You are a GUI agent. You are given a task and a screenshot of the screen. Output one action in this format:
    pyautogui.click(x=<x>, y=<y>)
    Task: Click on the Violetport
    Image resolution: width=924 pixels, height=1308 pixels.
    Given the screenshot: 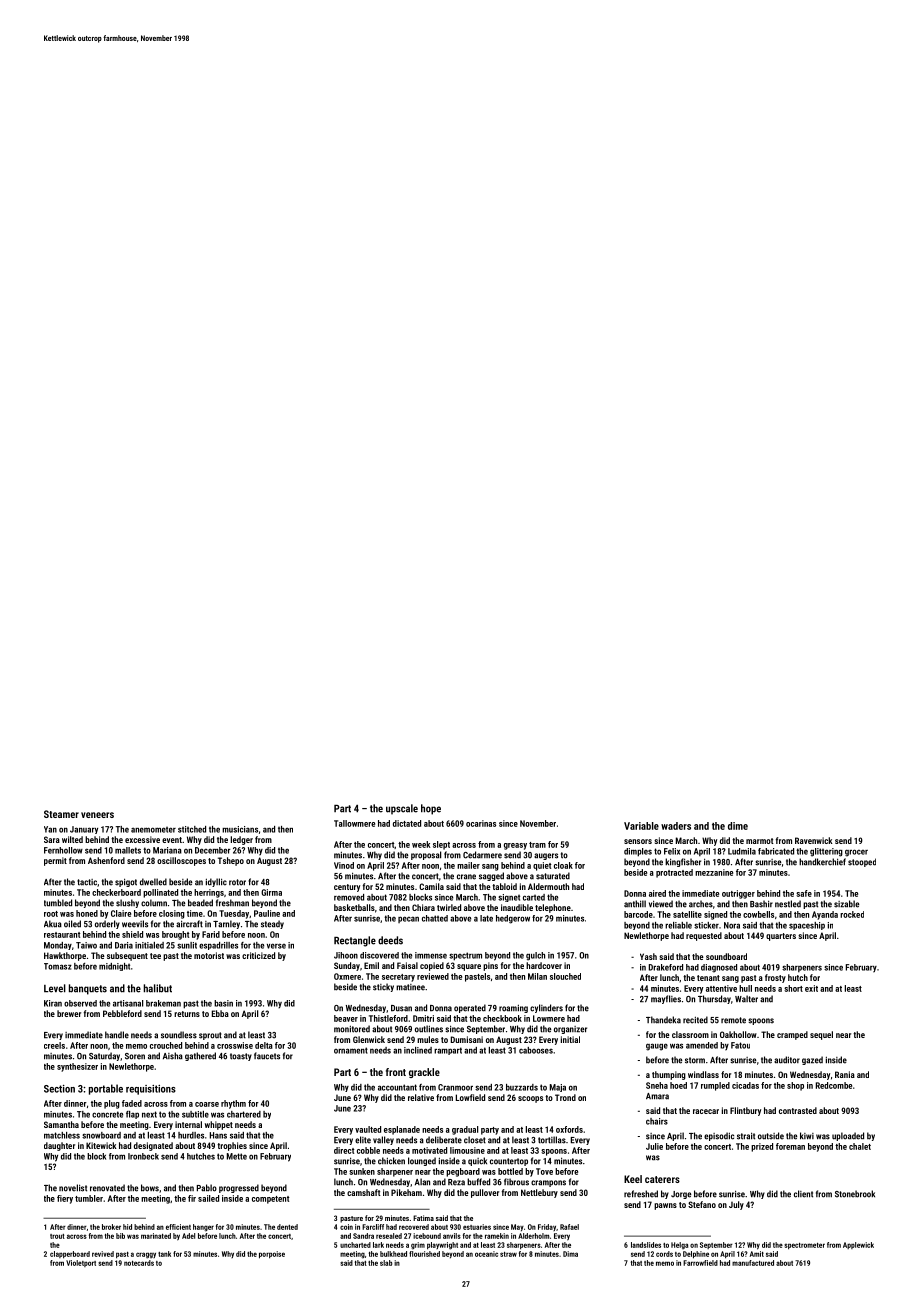 What is the action you would take?
    pyautogui.click(x=81, y=1263)
